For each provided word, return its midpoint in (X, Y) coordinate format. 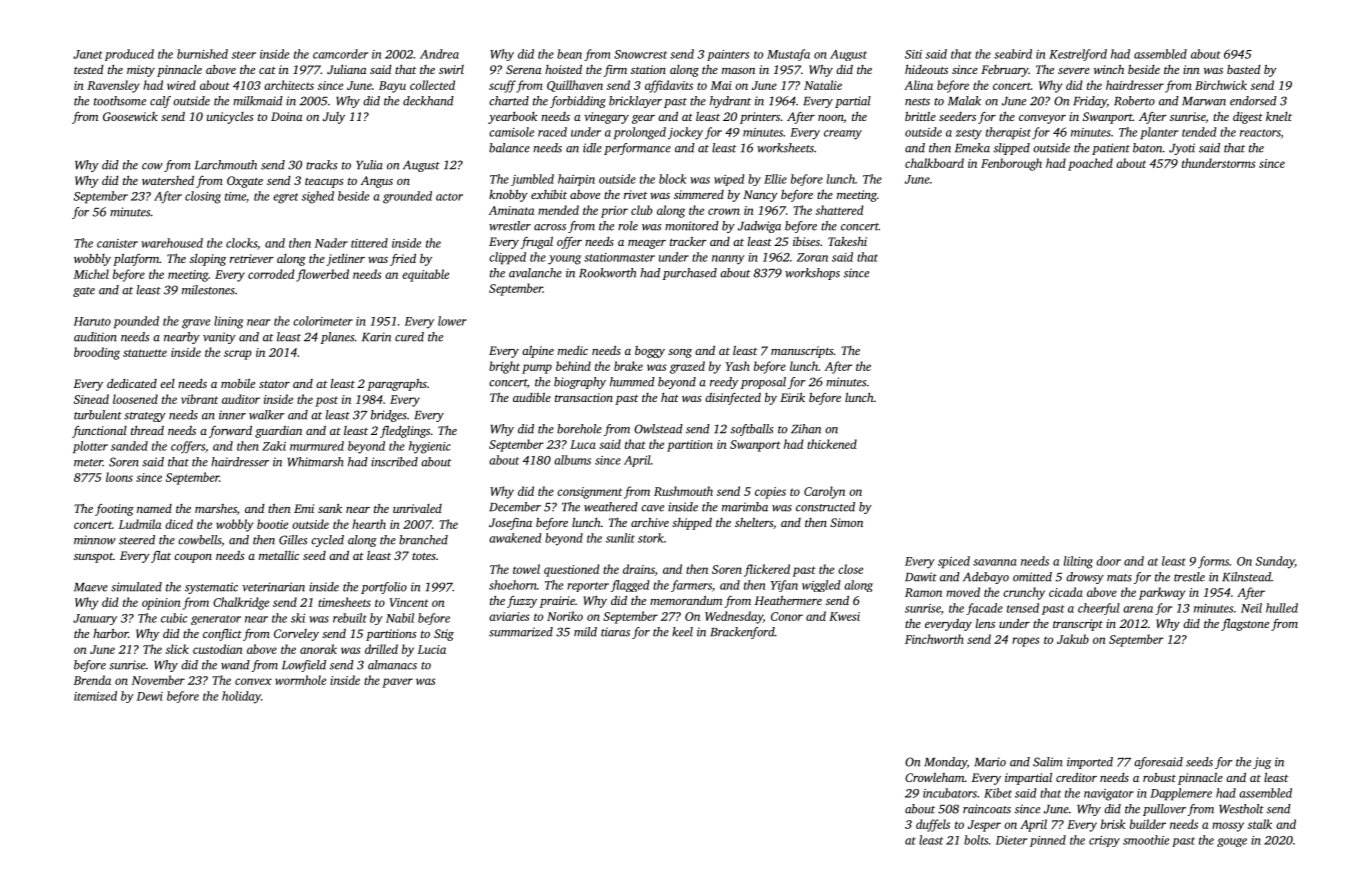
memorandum (686, 600)
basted (1244, 69)
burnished (202, 54)
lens (985, 623)
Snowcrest (640, 54)
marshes (216, 508)
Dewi (150, 696)
